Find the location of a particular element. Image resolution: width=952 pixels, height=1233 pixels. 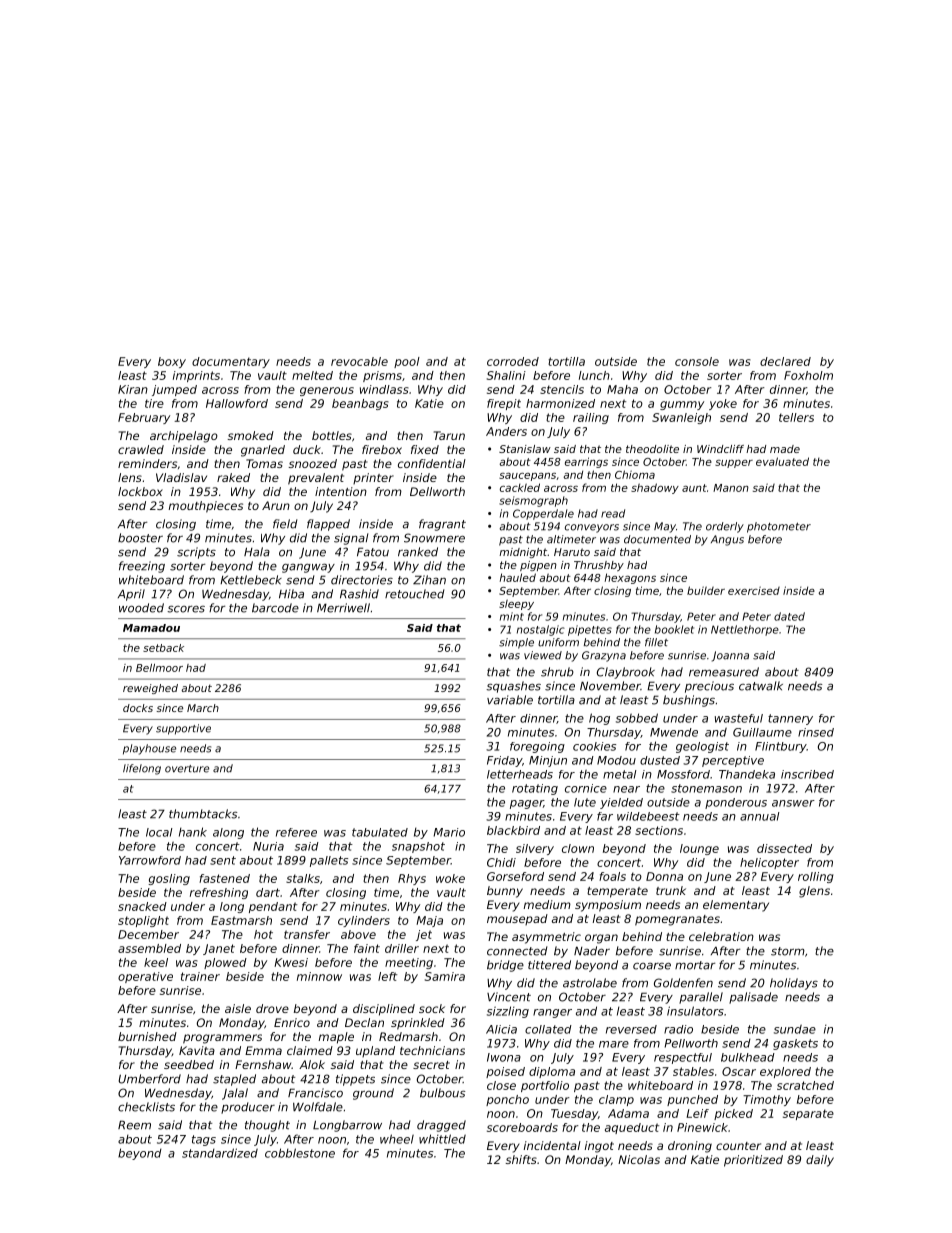

Copperdale is located at coordinates (543, 514).
